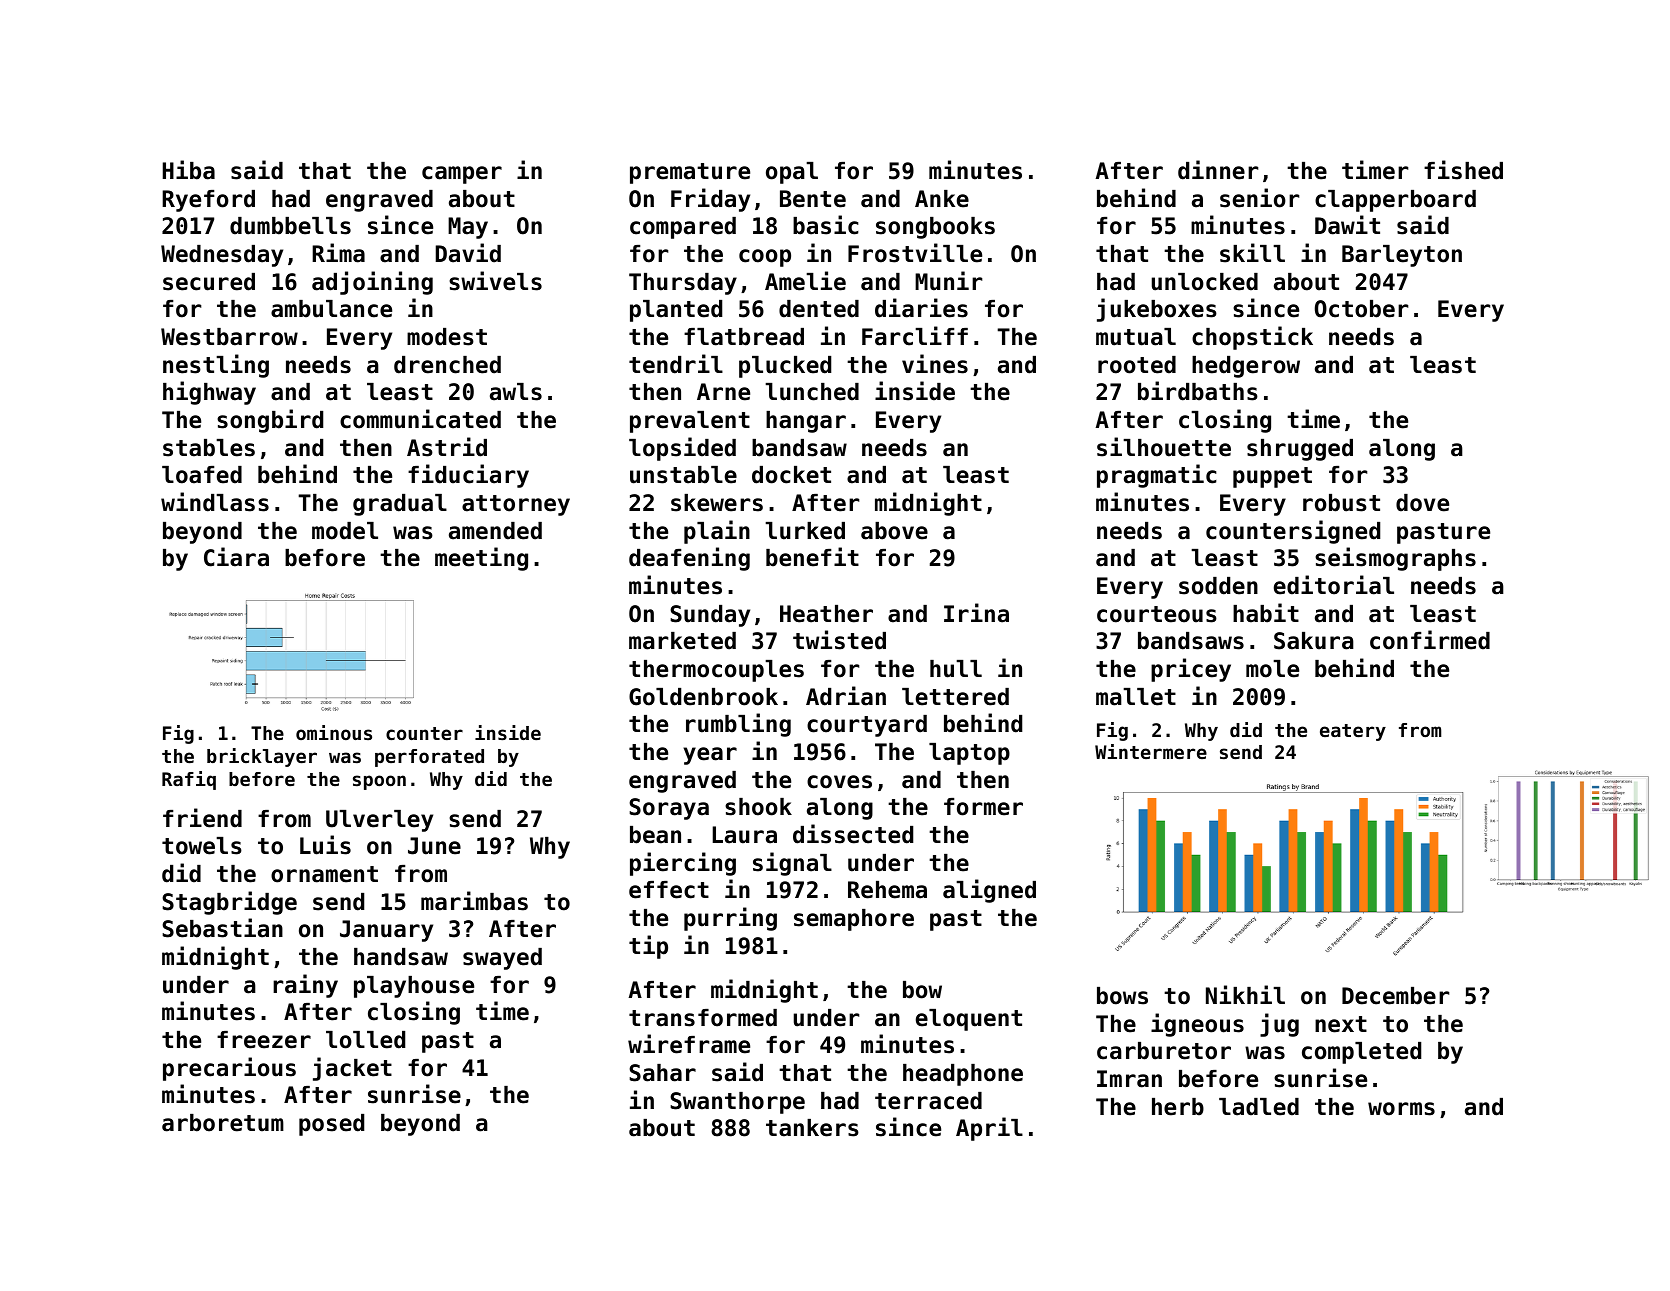 The width and height of the document is (1670, 1291). Describe the element at coordinates (1430, 640) in the document. I see `confirmed` at that location.
